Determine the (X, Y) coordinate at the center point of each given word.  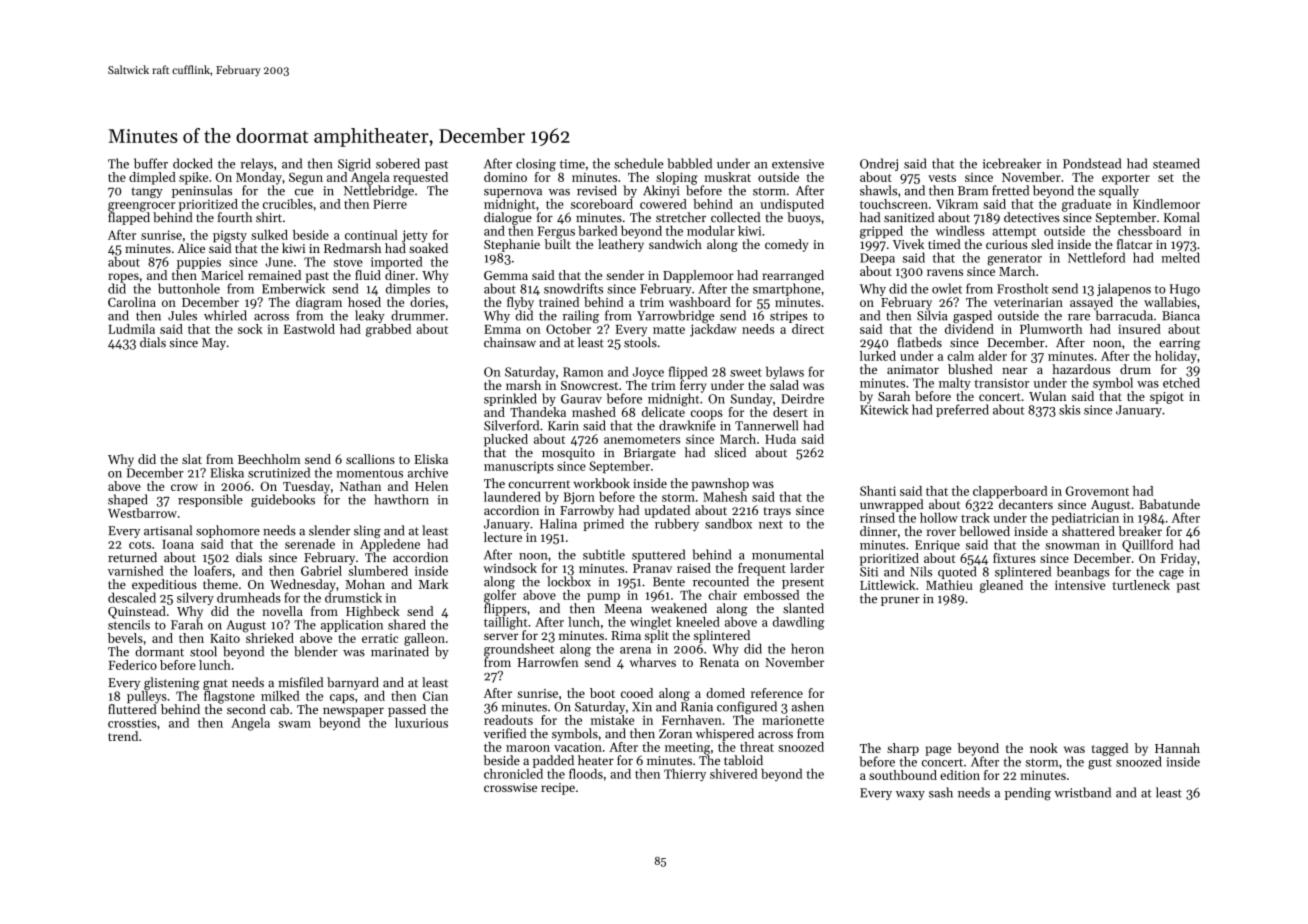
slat (192, 459)
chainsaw (510, 342)
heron (807, 648)
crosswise (510, 787)
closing (536, 165)
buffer (151, 163)
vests (942, 178)
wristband (1082, 792)
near (1015, 370)
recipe (558, 789)
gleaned (1001, 586)
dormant (159, 651)
